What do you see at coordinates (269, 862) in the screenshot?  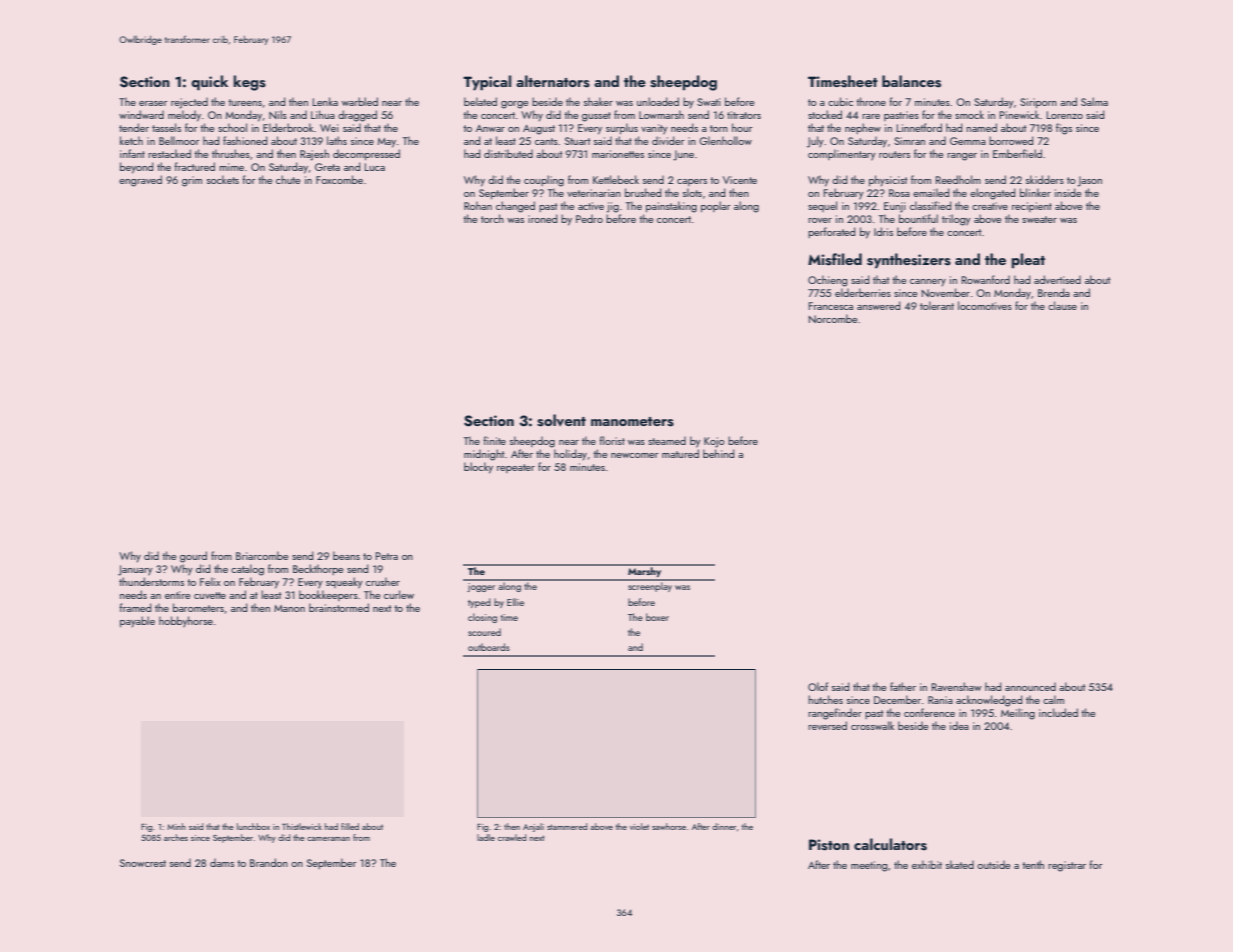 I see `Brandon` at bounding box center [269, 862].
